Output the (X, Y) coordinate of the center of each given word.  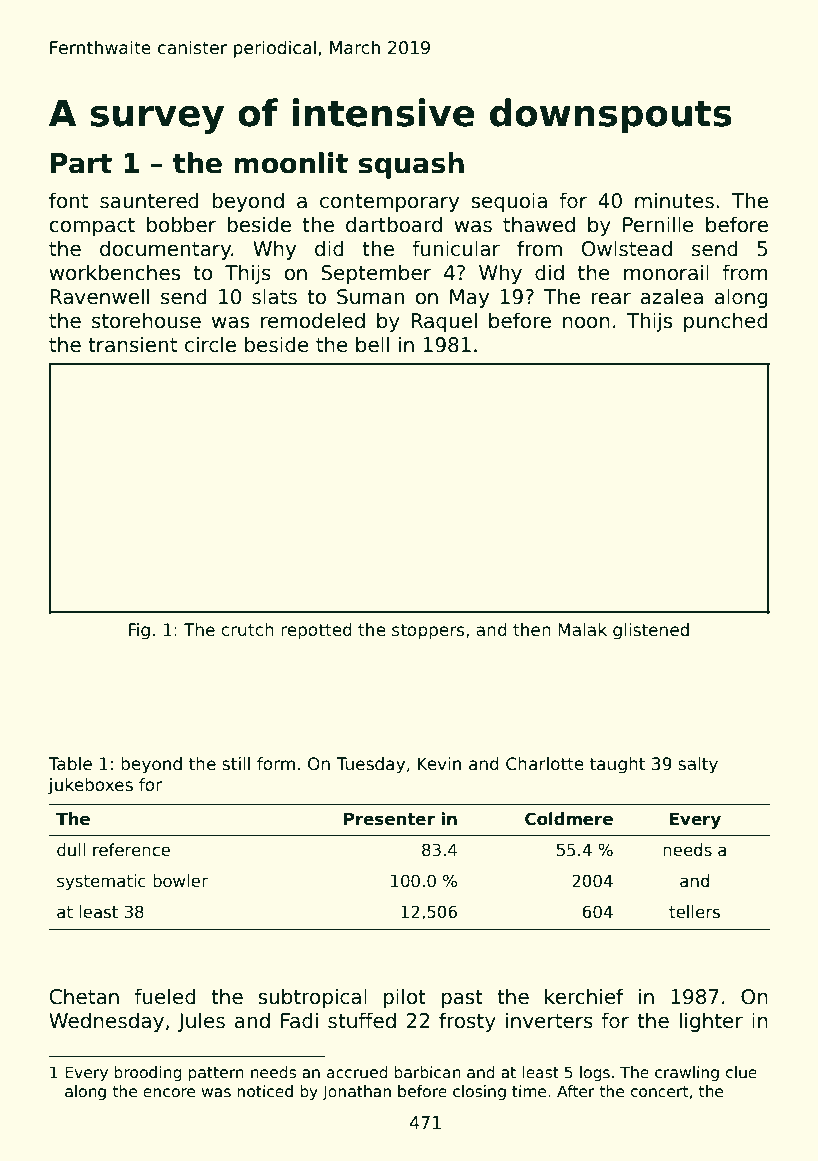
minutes (674, 200)
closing (479, 1092)
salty (698, 765)
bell (372, 344)
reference (131, 850)
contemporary (389, 203)
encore (169, 1093)
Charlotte (545, 764)
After (576, 1091)
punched (726, 322)
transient (132, 344)
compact (92, 227)
